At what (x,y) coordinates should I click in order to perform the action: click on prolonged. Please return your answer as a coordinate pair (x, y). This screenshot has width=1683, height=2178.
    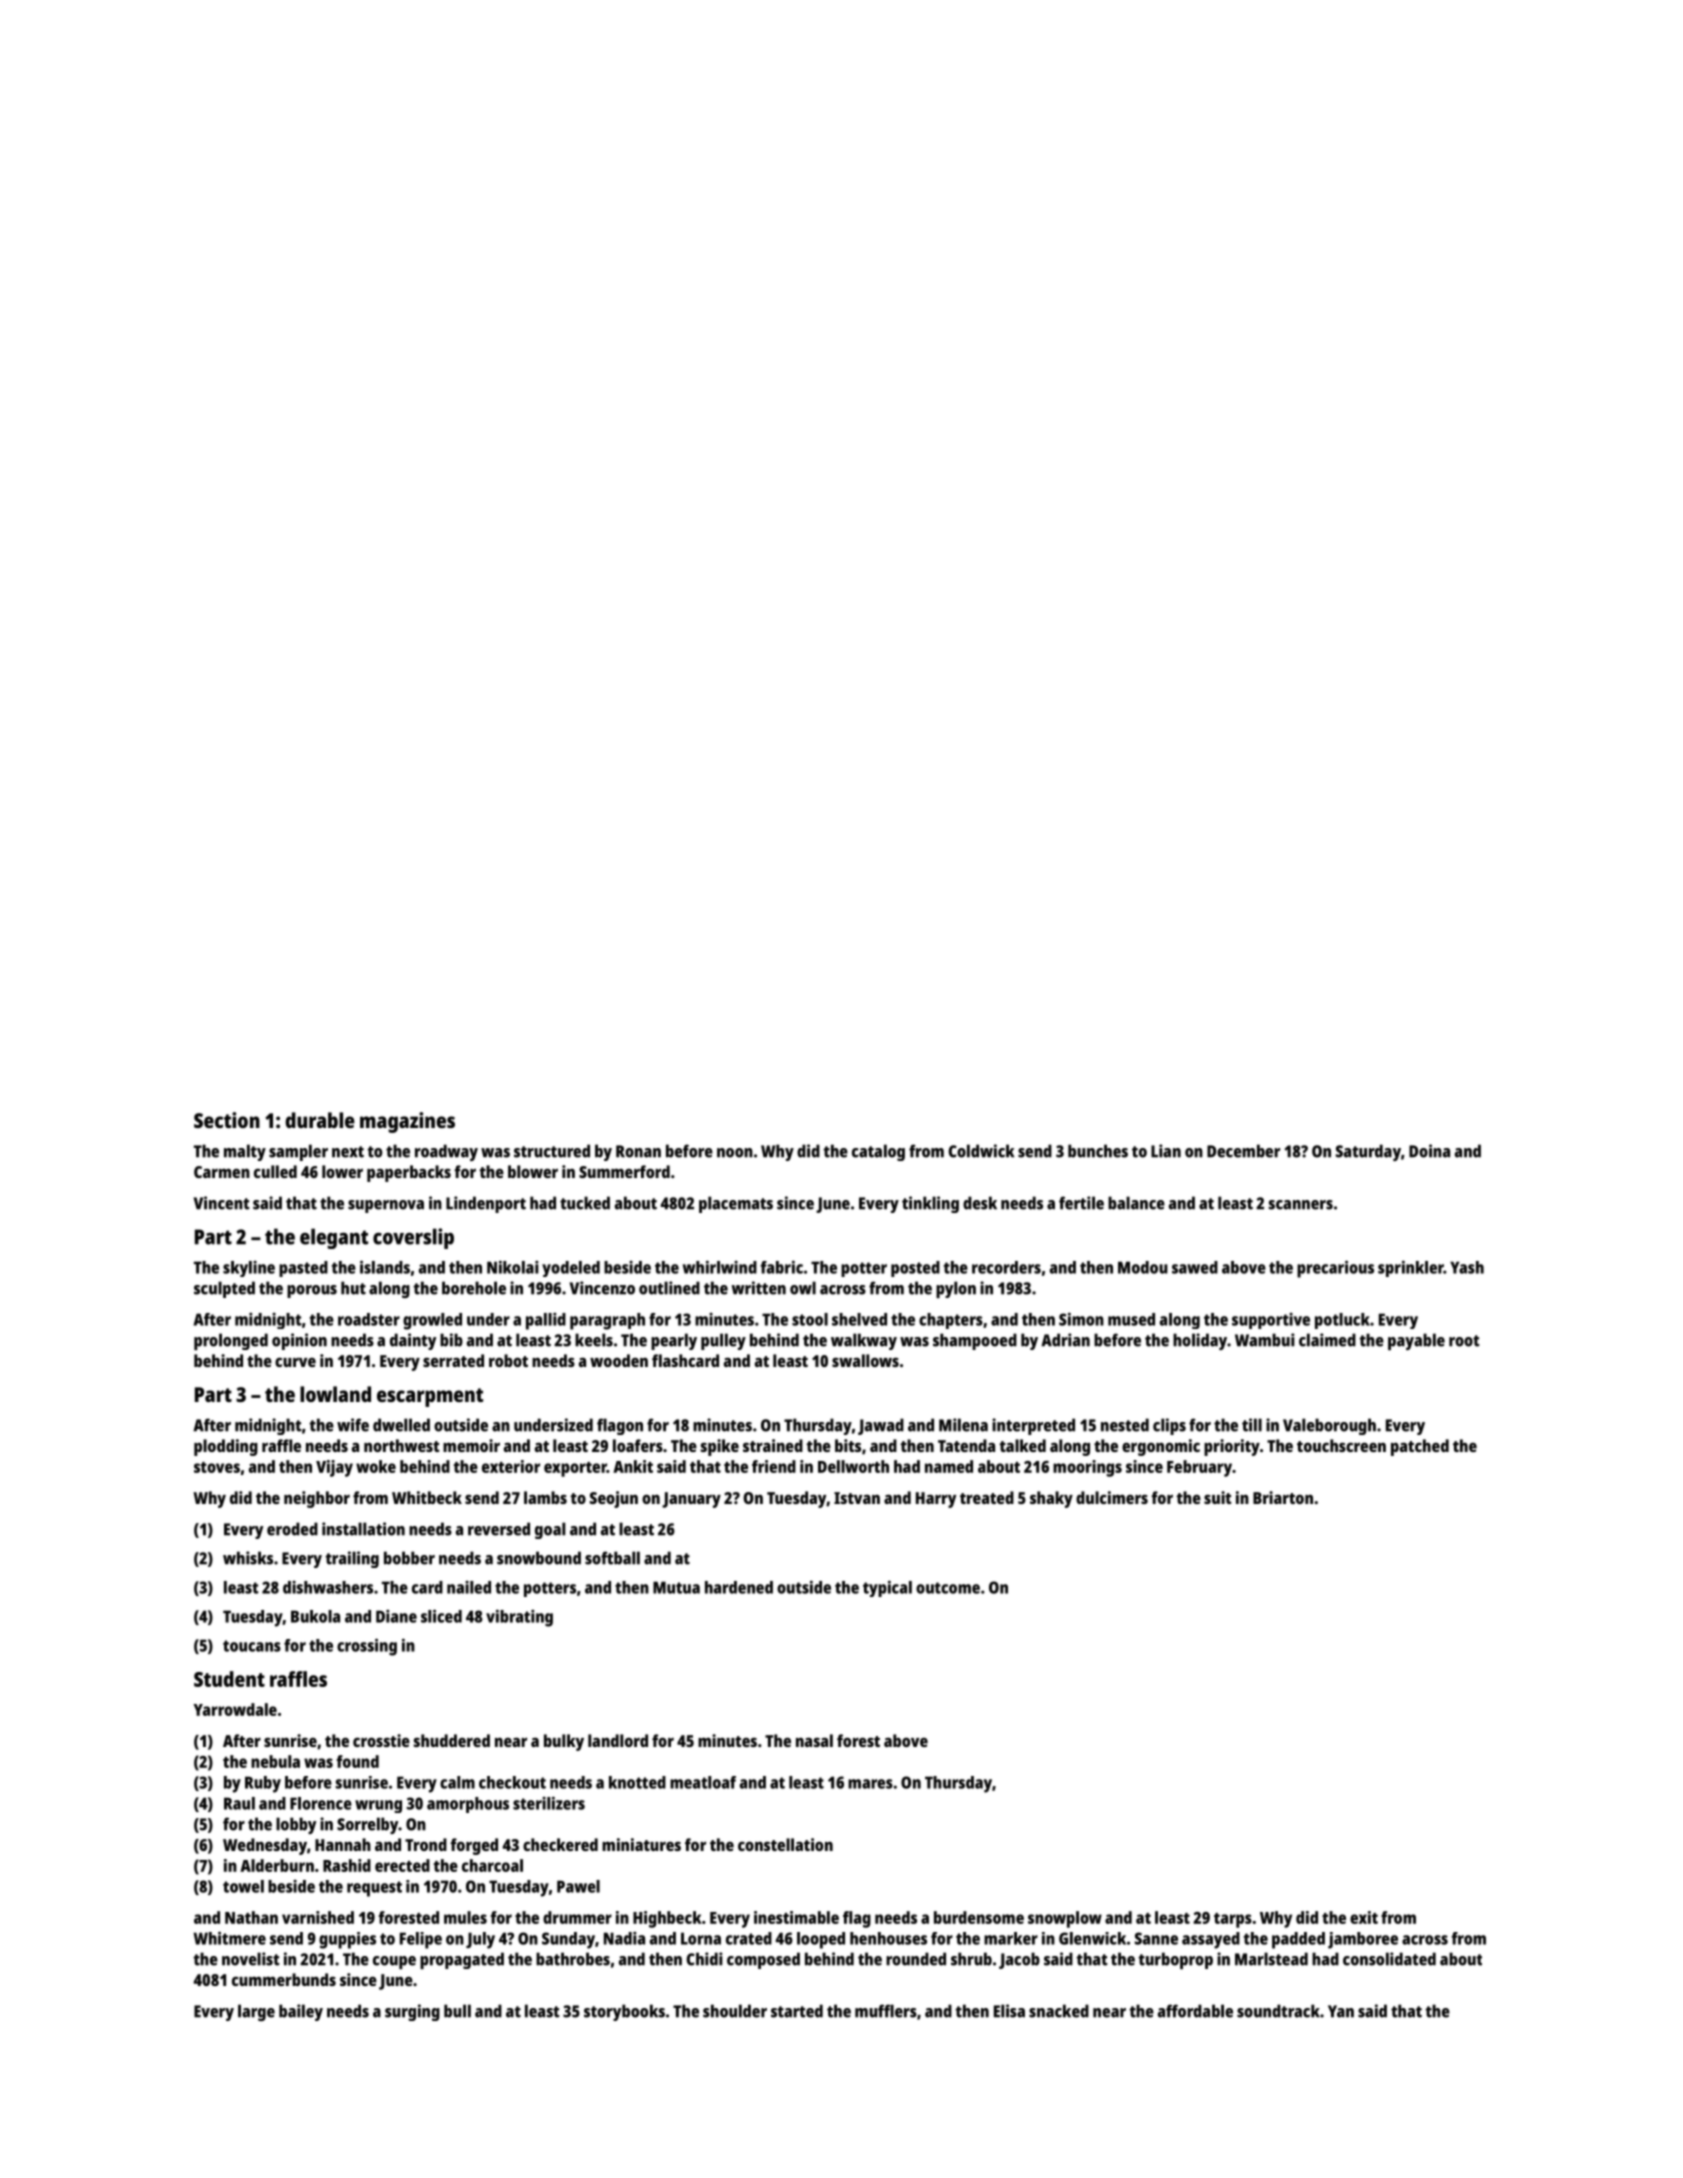
    Looking at the image, I should click on (231, 1341).
